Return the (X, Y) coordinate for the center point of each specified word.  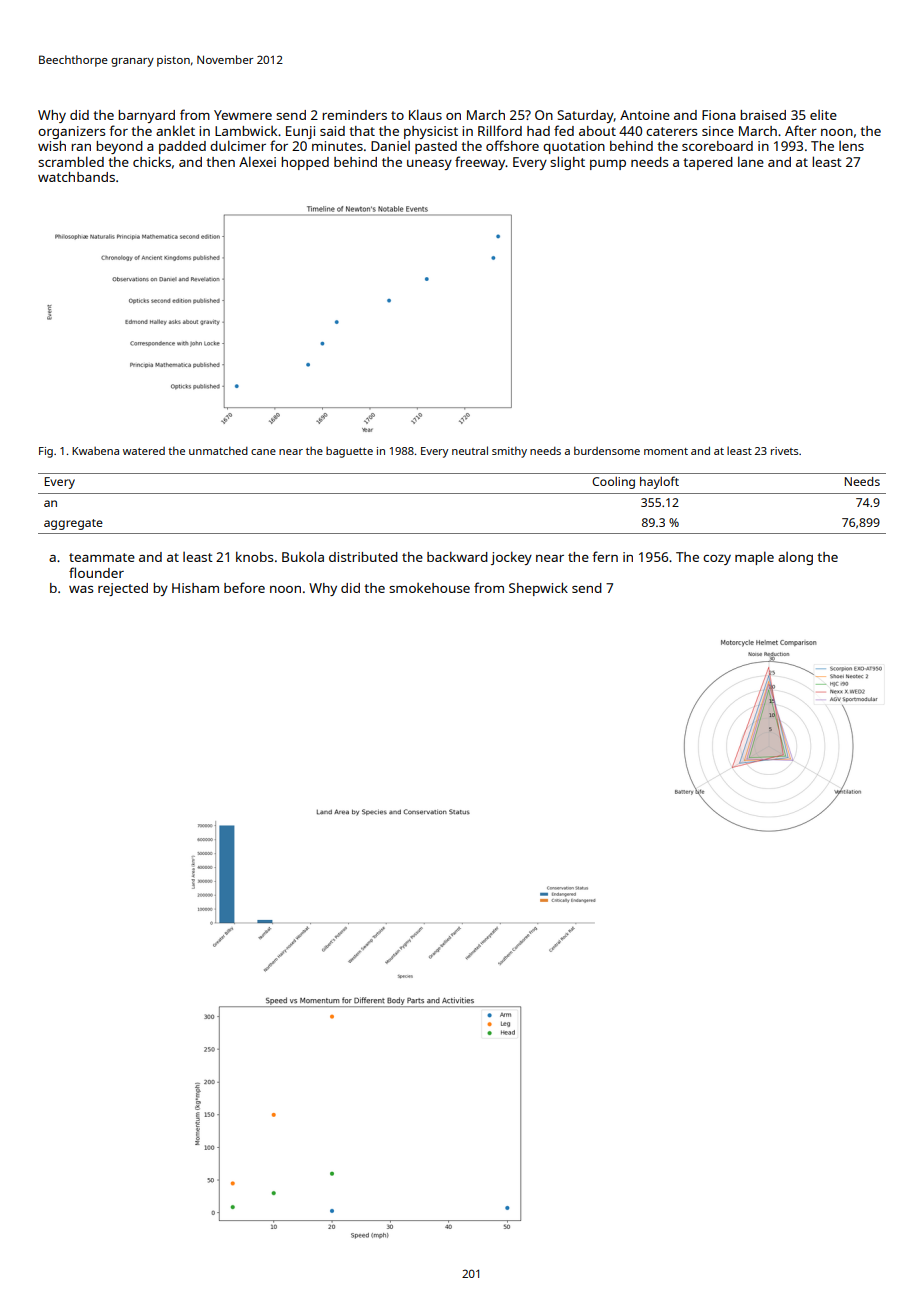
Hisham (195, 588)
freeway (480, 163)
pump (608, 165)
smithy (509, 452)
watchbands (76, 177)
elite (823, 115)
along (795, 558)
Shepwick (538, 589)
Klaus (425, 114)
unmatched (218, 450)
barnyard (146, 116)
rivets (784, 451)
